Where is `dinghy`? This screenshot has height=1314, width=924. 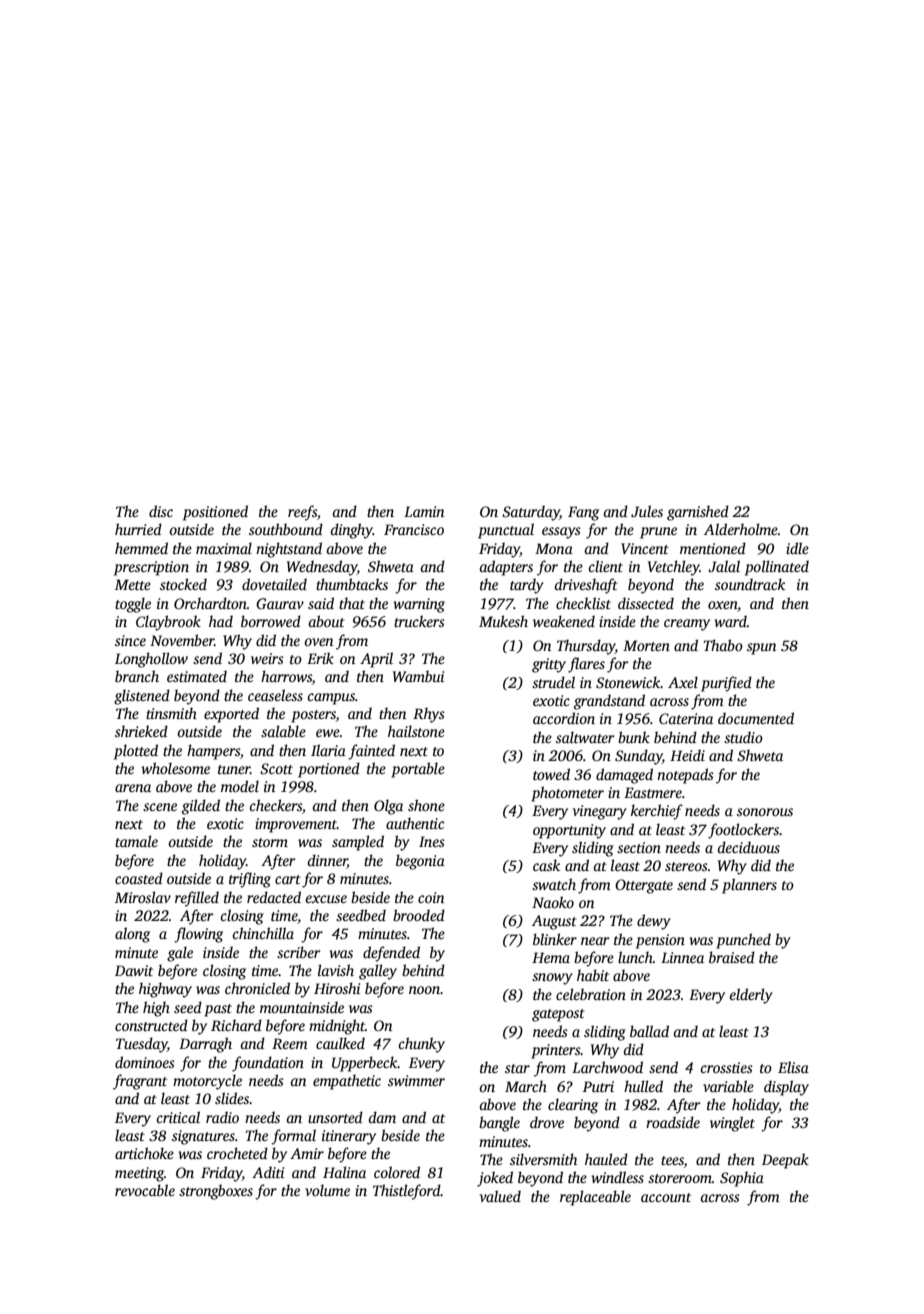
dinghy is located at coordinates (352, 531).
